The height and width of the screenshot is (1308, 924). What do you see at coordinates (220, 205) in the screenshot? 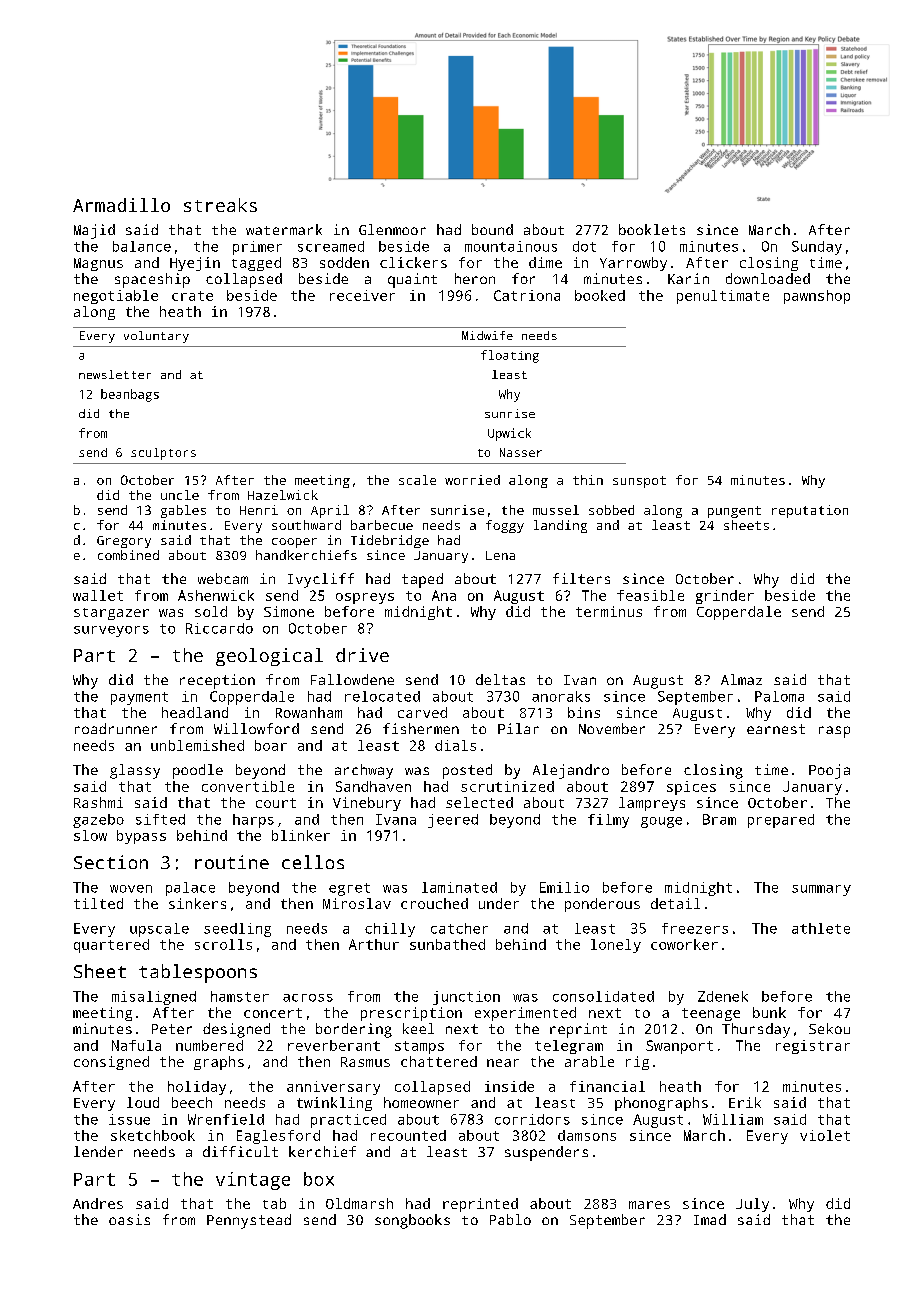
I see `streaks` at bounding box center [220, 205].
